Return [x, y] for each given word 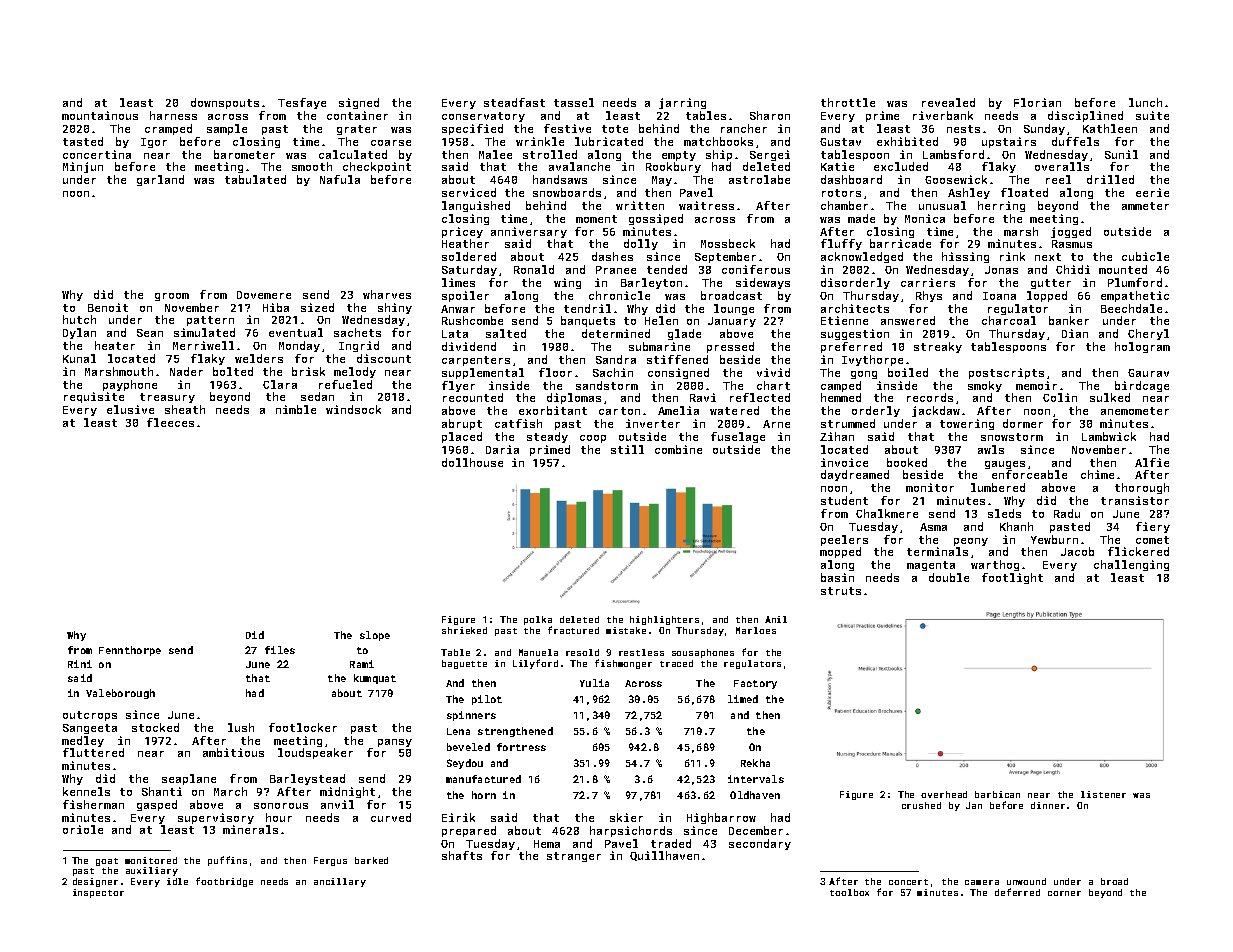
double [949, 577]
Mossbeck [728, 243]
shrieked [464, 630]
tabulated [255, 179]
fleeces [170, 422]
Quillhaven [664, 856]
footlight [1012, 578]
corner [1064, 893]
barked [371, 860]
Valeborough [120, 694]
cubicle [1145, 256]
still [627, 449]
